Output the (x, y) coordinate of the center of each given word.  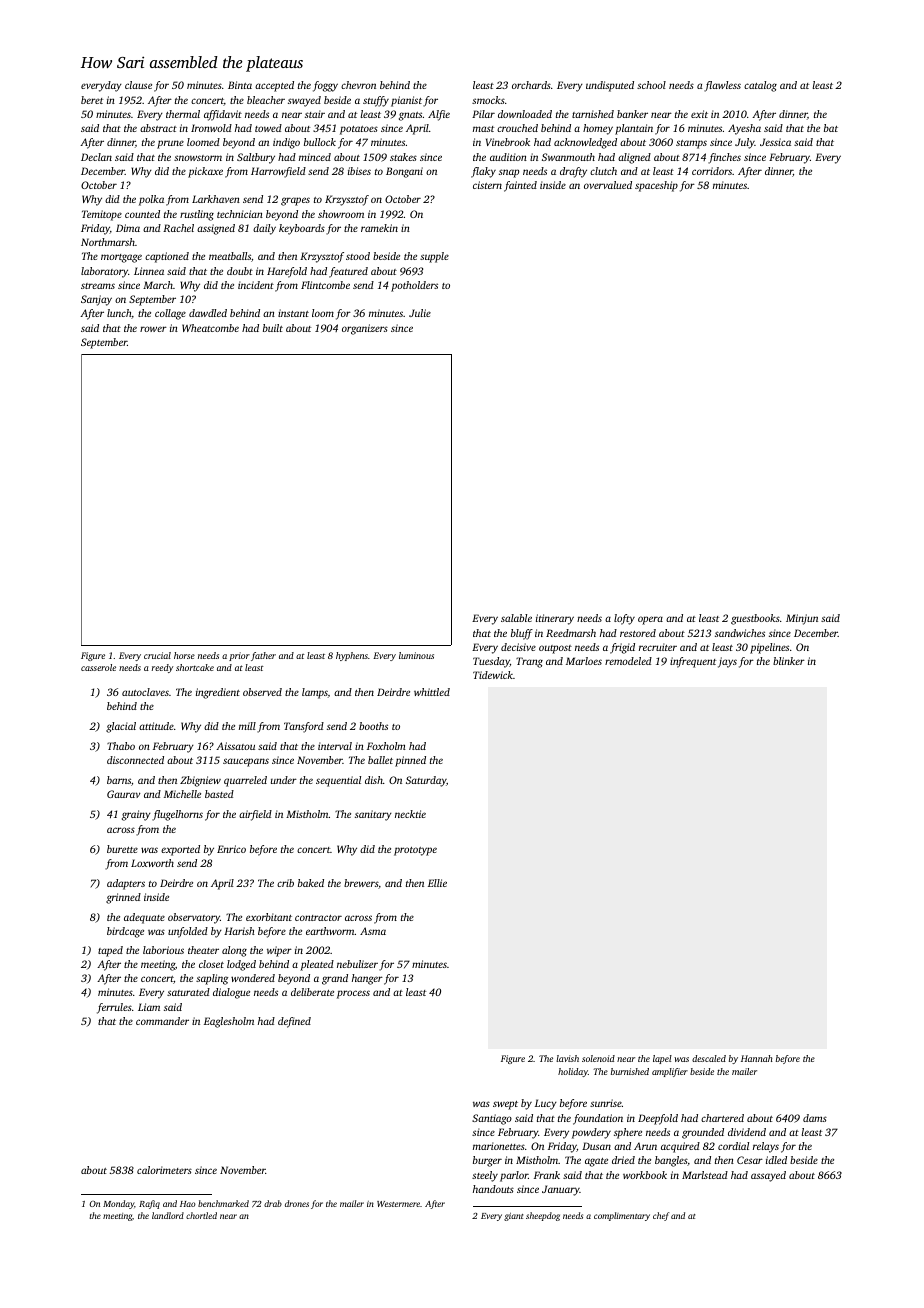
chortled (201, 1215)
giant (513, 1217)
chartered (722, 1118)
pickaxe (205, 172)
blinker (789, 661)
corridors (712, 171)
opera (650, 620)
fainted (520, 186)
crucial (157, 655)
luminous (416, 655)
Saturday (426, 781)
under (284, 780)
